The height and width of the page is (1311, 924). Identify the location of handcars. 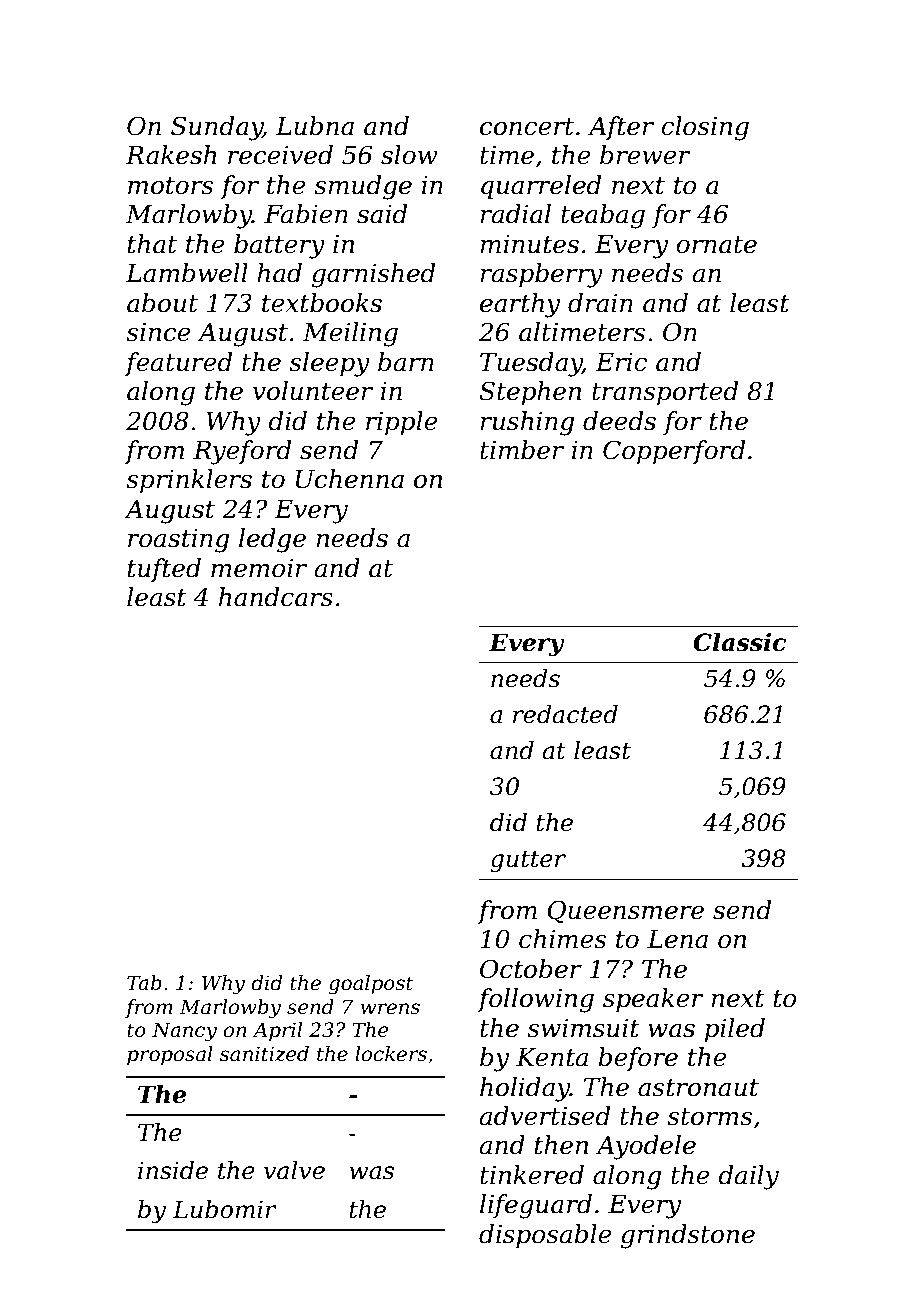
(276, 597).
